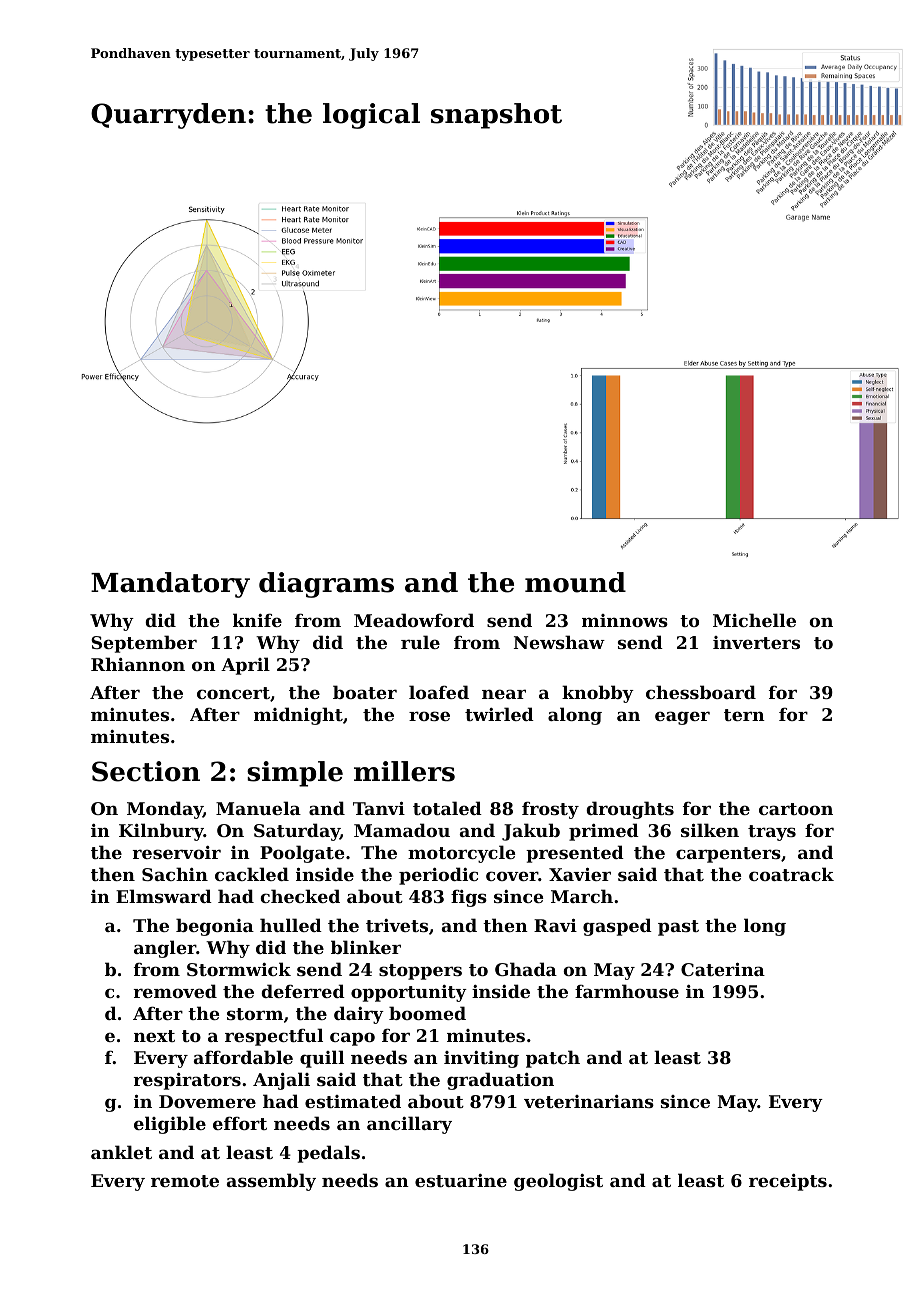 The image size is (924, 1308). I want to click on respectful, so click(274, 1037).
